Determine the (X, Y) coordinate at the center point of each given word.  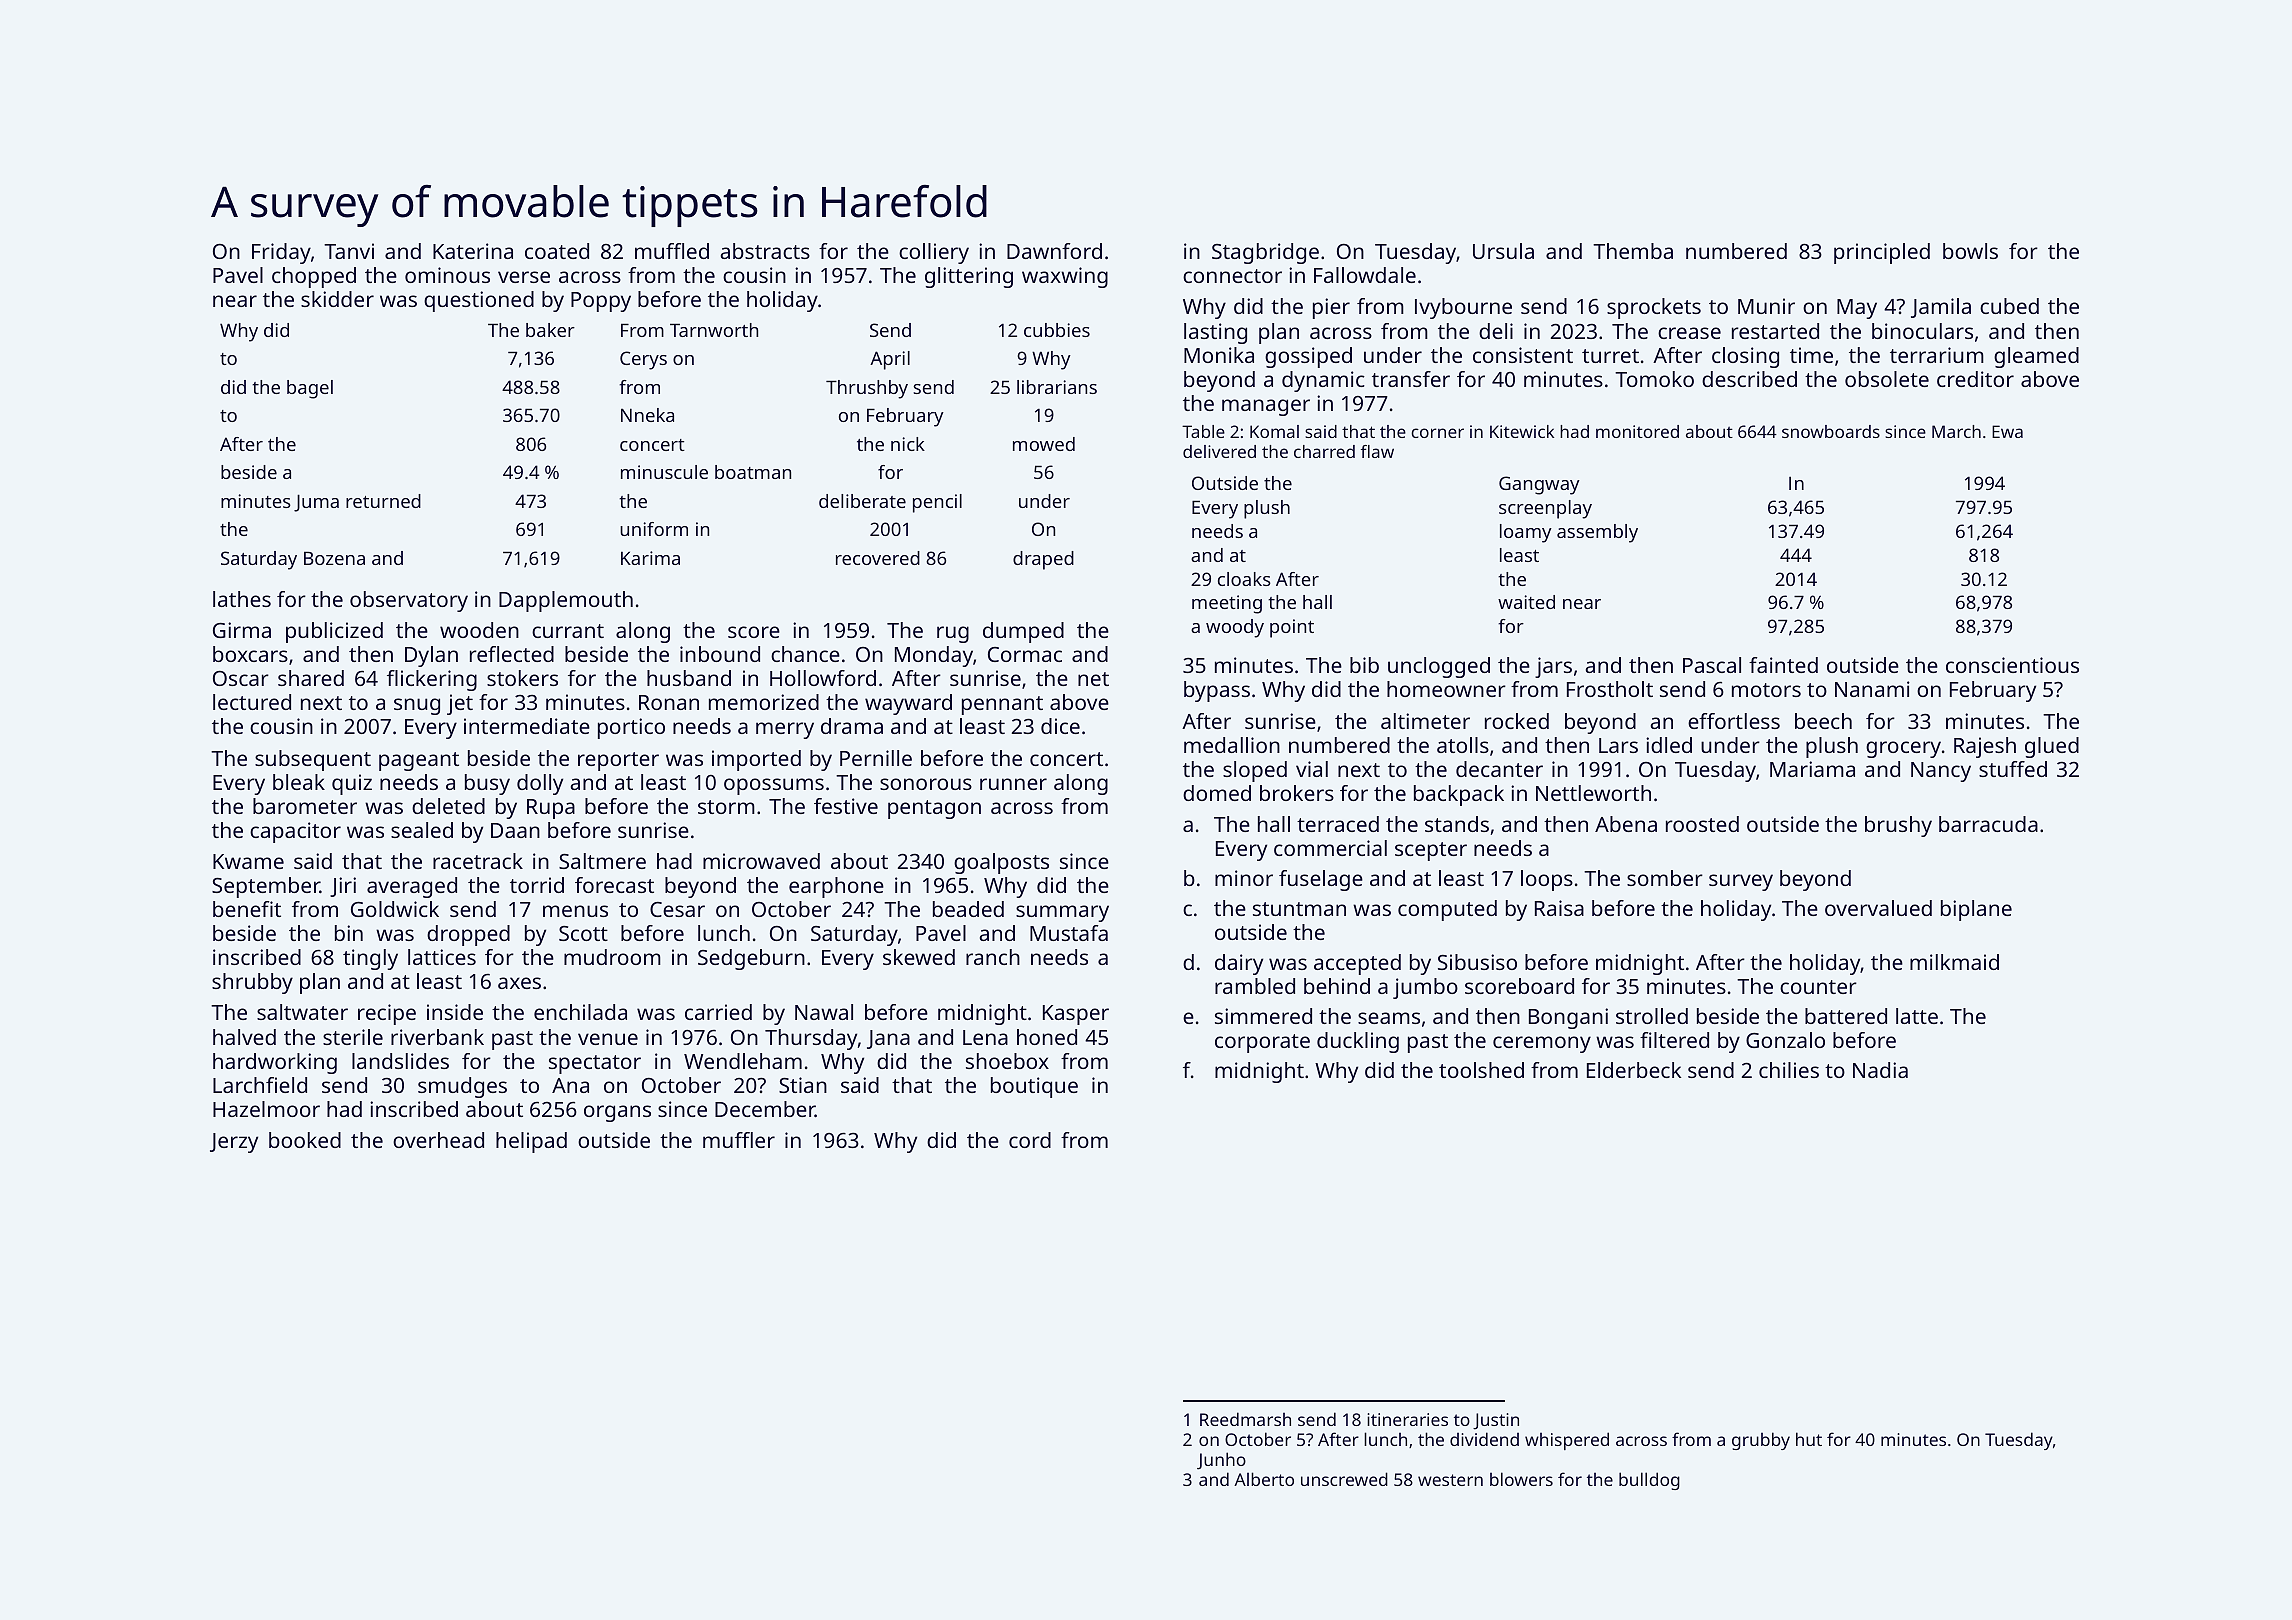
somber (1665, 878)
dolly (540, 784)
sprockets (1654, 308)
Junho (1221, 1461)
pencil (937, 503)
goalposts (1001, 863)
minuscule (664, 472)
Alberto (1264, 1479)
